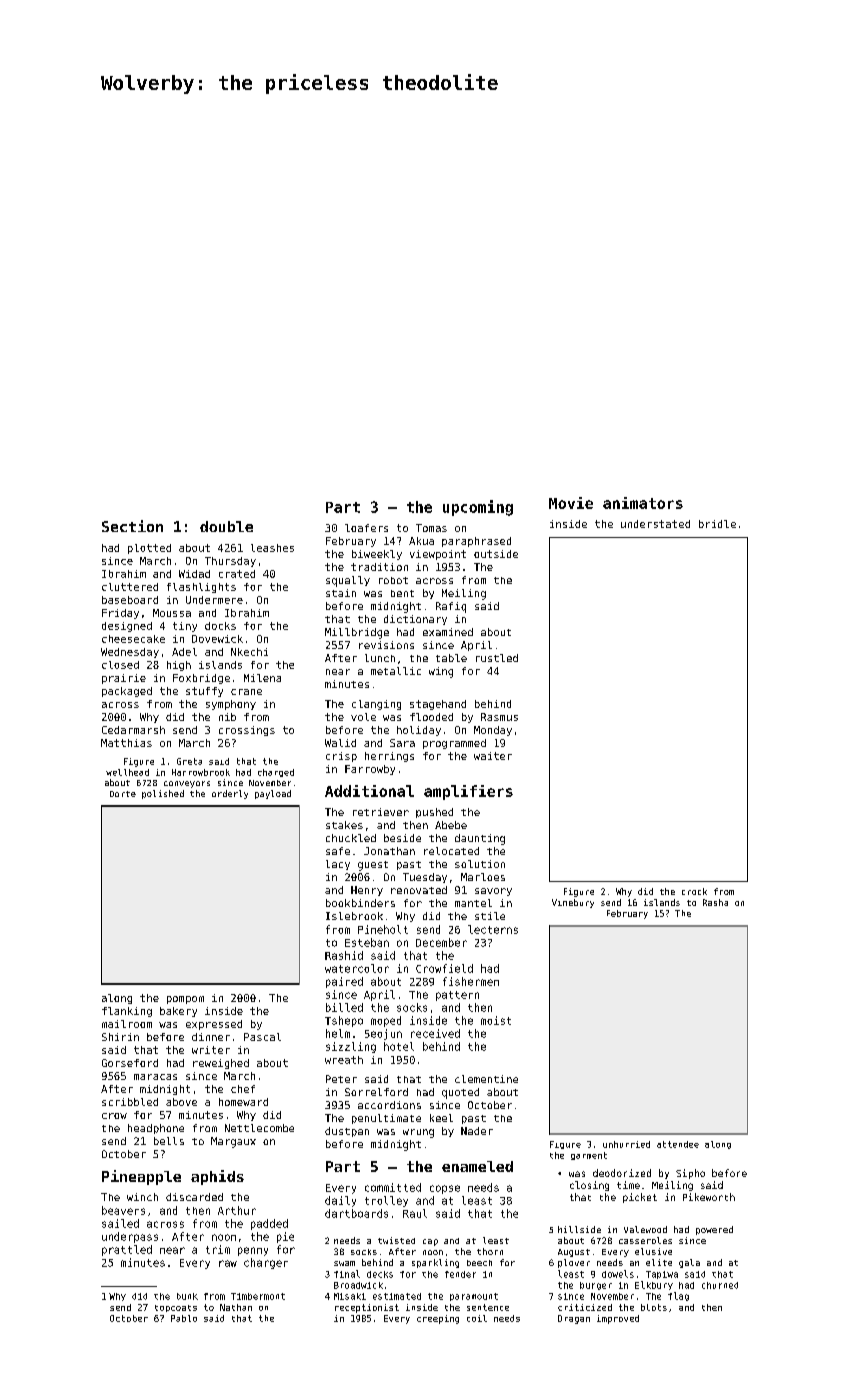 The image size is (849, 1400). I want to click on prattled, so click(127, 1250).
